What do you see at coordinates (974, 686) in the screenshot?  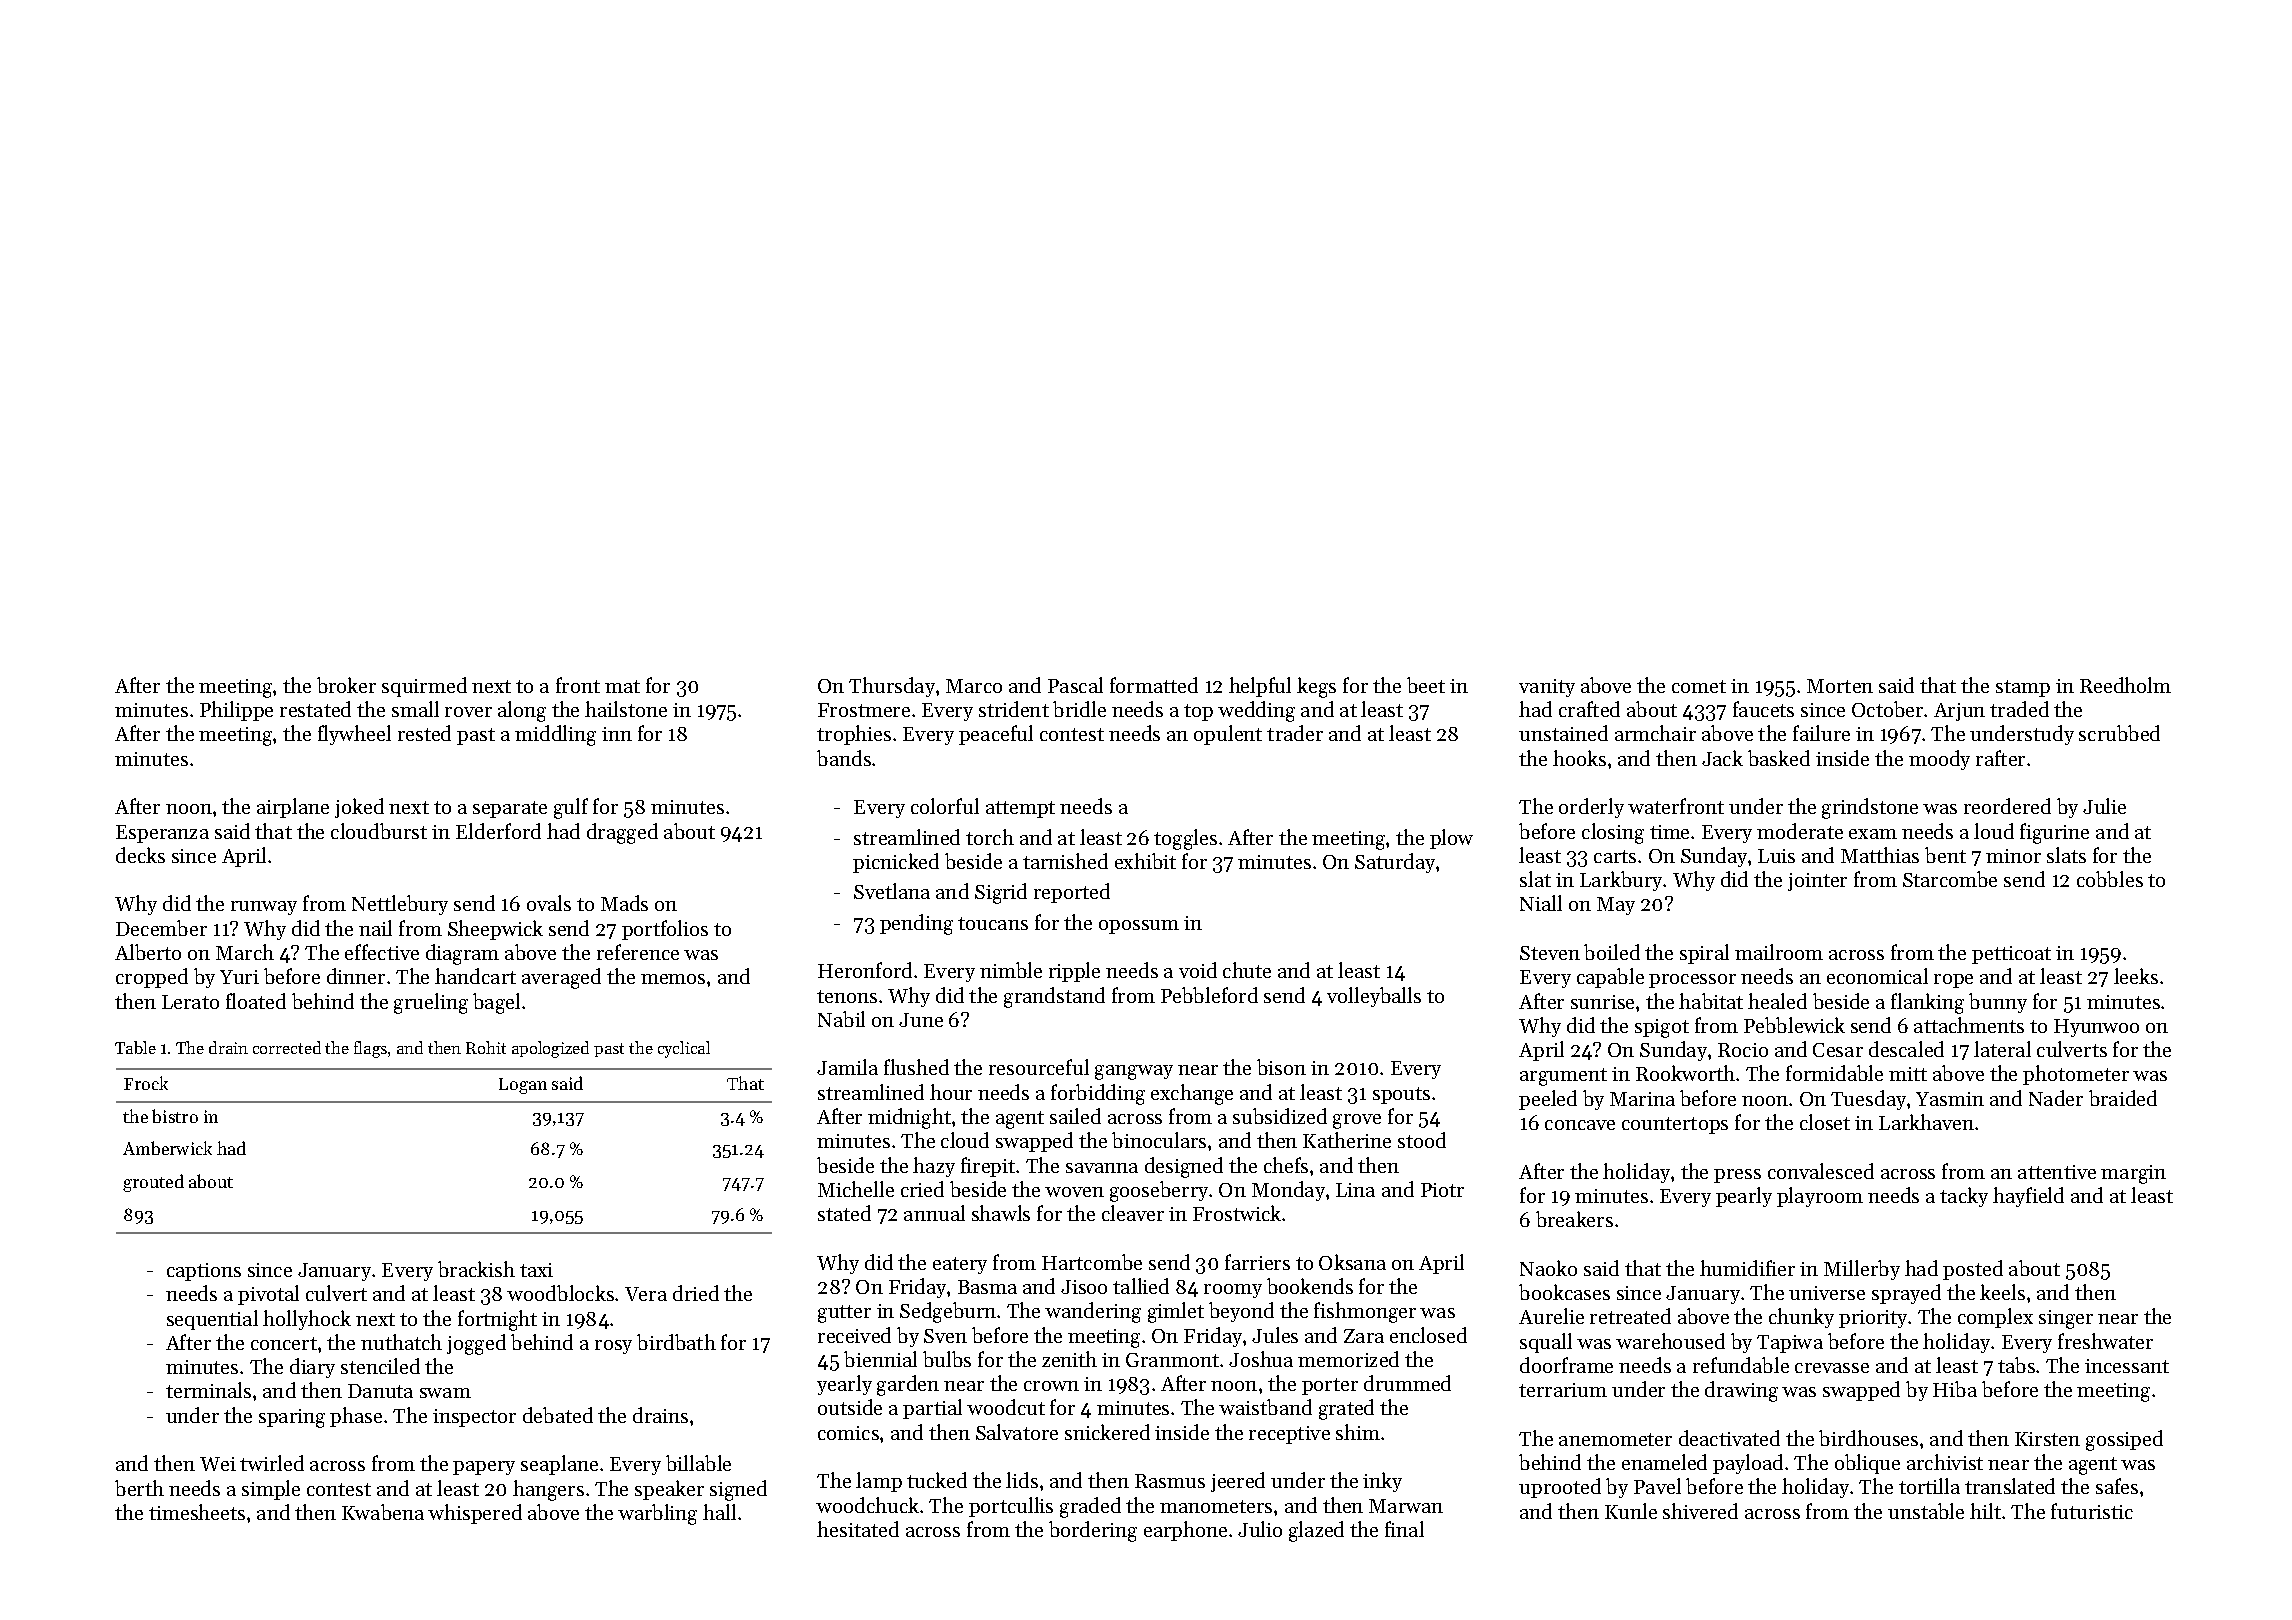 I see `Marco` at bounding box center [974, 686].
